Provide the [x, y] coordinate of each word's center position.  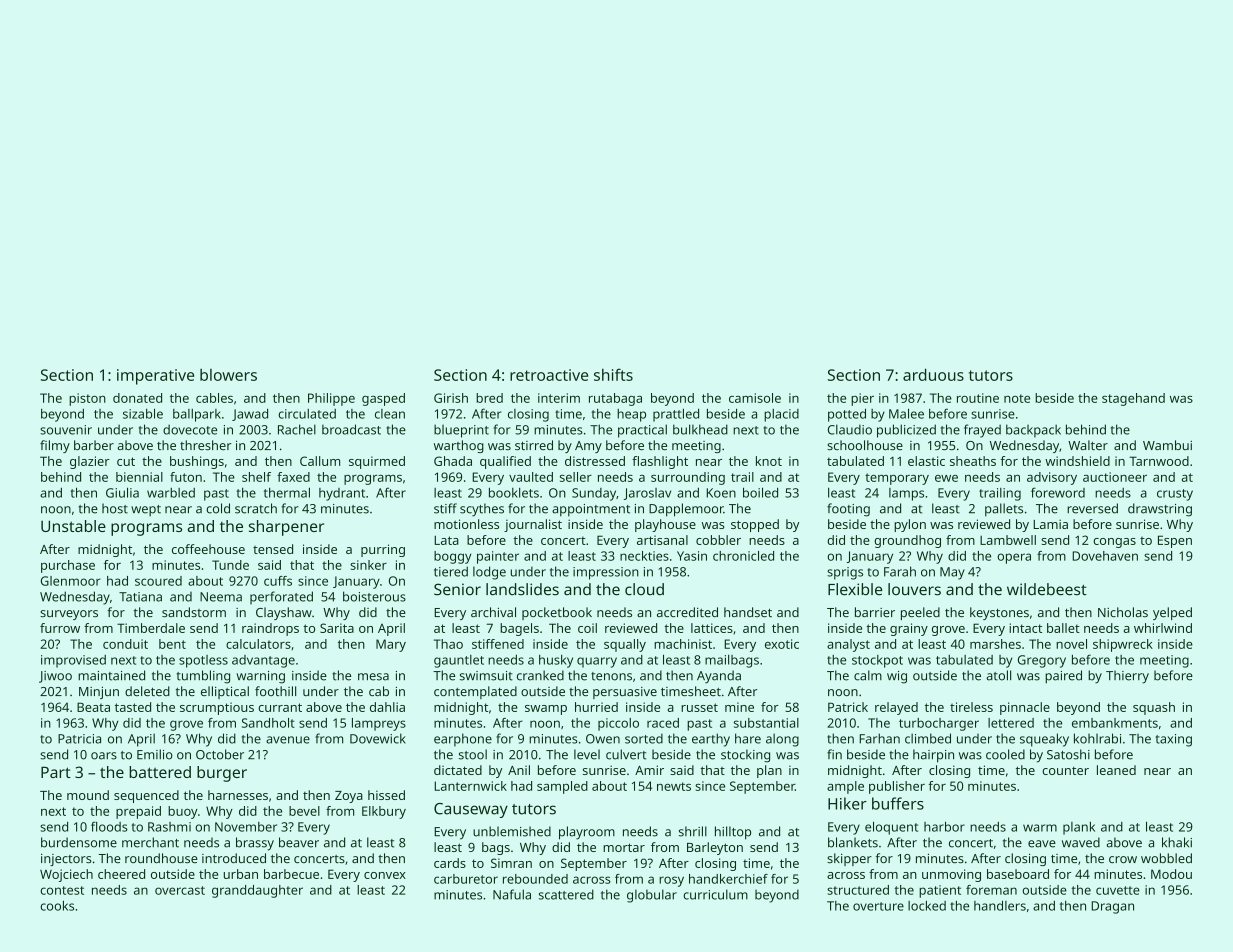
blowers [228, 375]
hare [748, 738]
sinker [368, 565]
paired [1063, 677]
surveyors [69, 615]
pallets [1004, 510]
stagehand [1133, 399]
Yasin [692, 556]
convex [385, 875]
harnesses [238, 795]
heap [631, 415]
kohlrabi [1097, 738]
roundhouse [161, 858]
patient [940, 891]
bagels [519, 629]
